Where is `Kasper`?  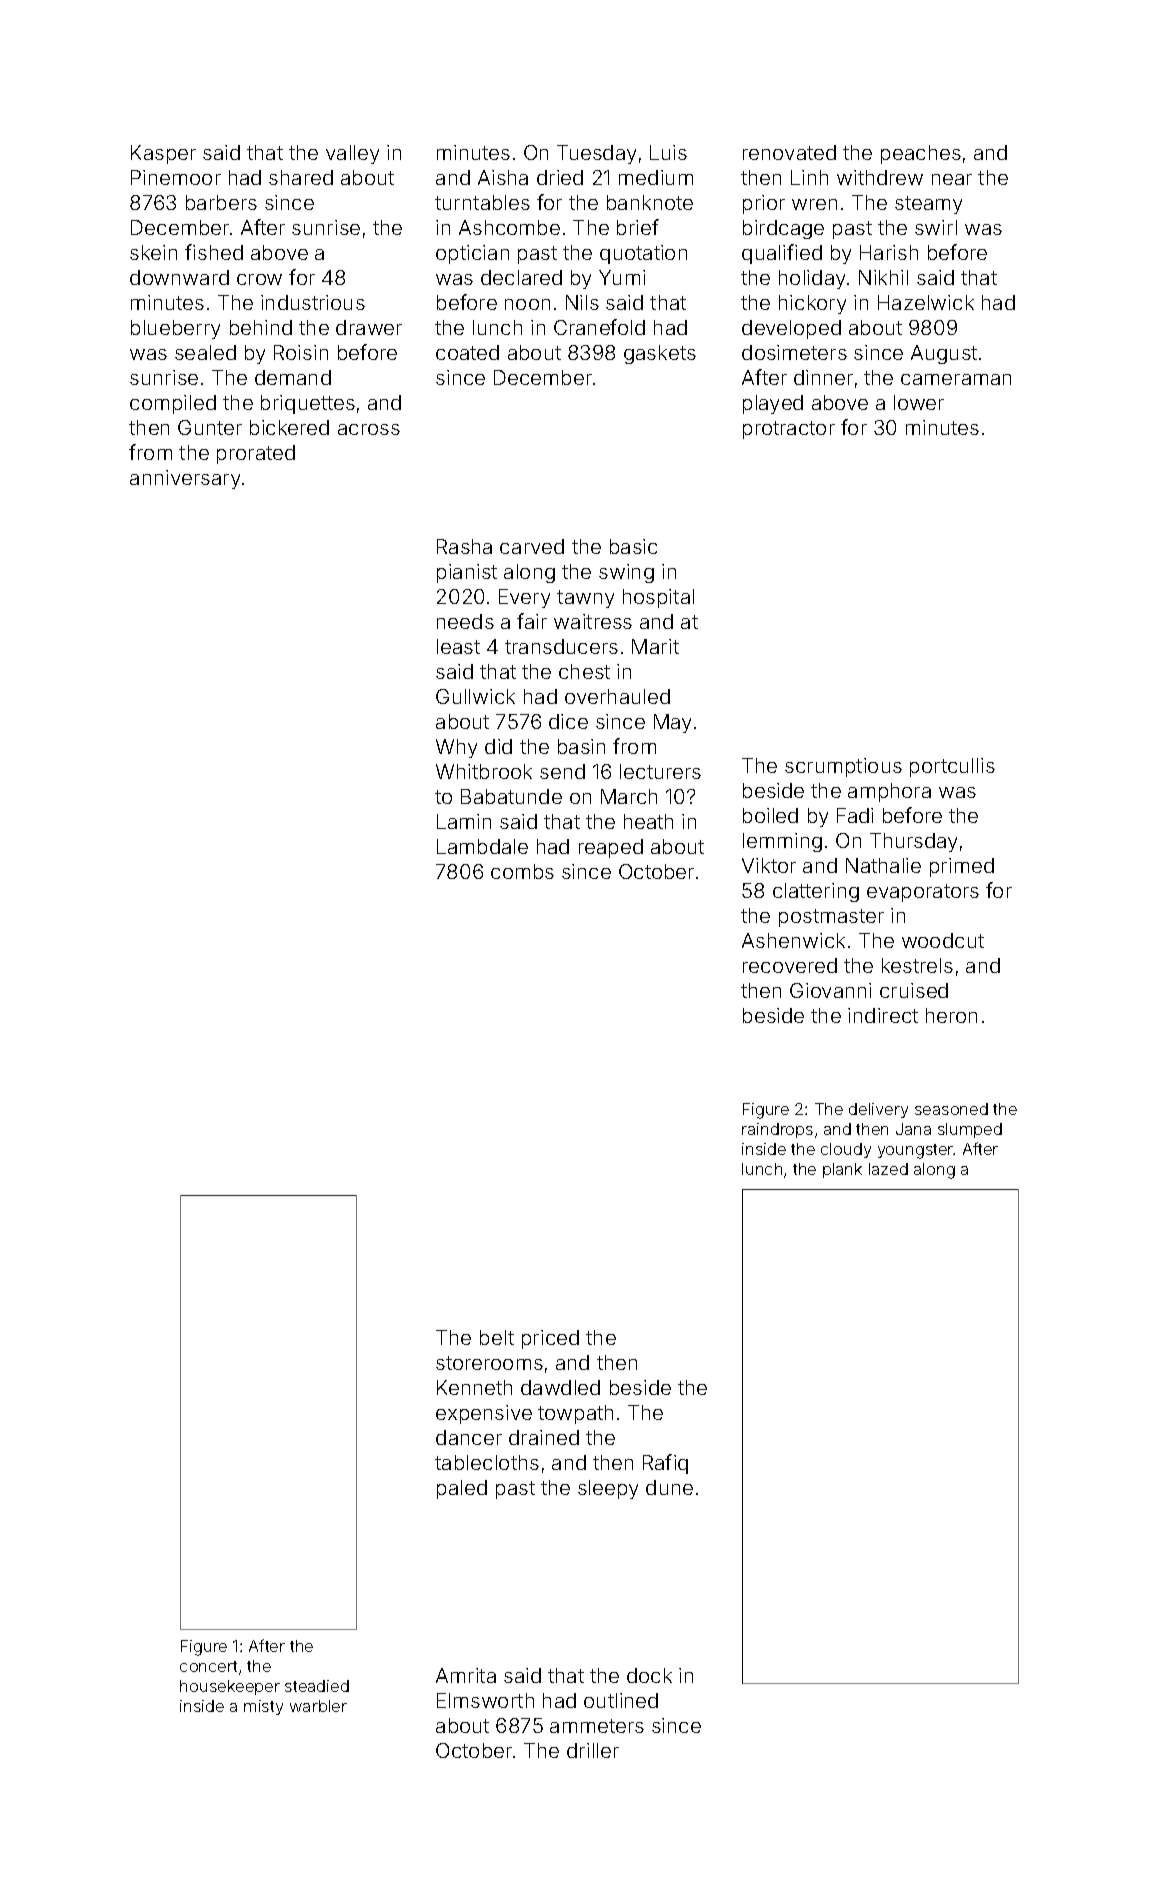 Kasper is located at coordinates (163, 154).
